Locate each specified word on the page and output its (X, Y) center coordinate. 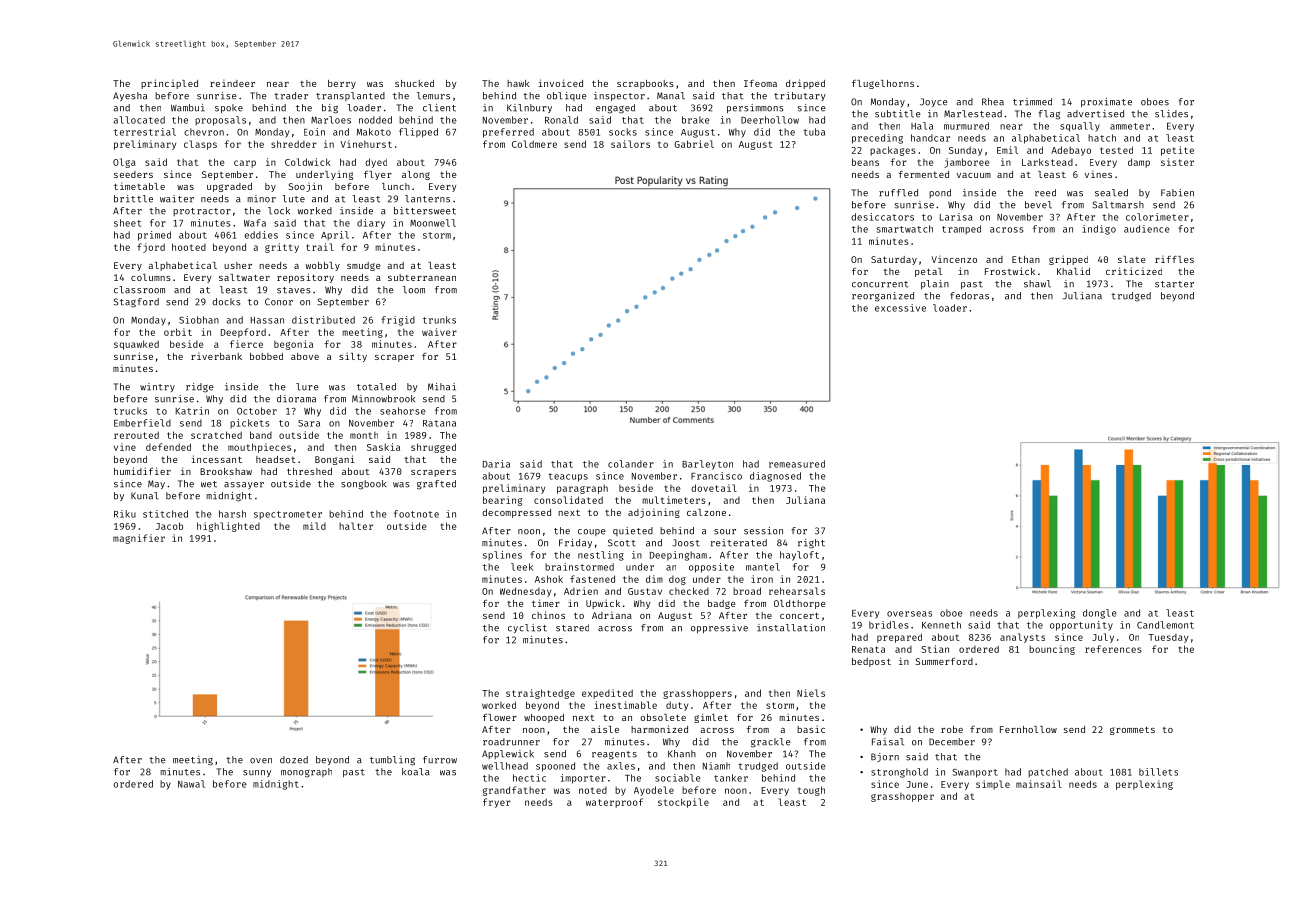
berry (342, 84)
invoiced (561, 83)
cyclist (527, 628)
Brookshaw (226, 471)
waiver (439, 332)
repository (305, 278)
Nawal (191, 784)
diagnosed (775, 477)
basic (811, 729)
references (1113, 649)
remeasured (797, 464)
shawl (1037, 284)
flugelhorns (883, 84)
